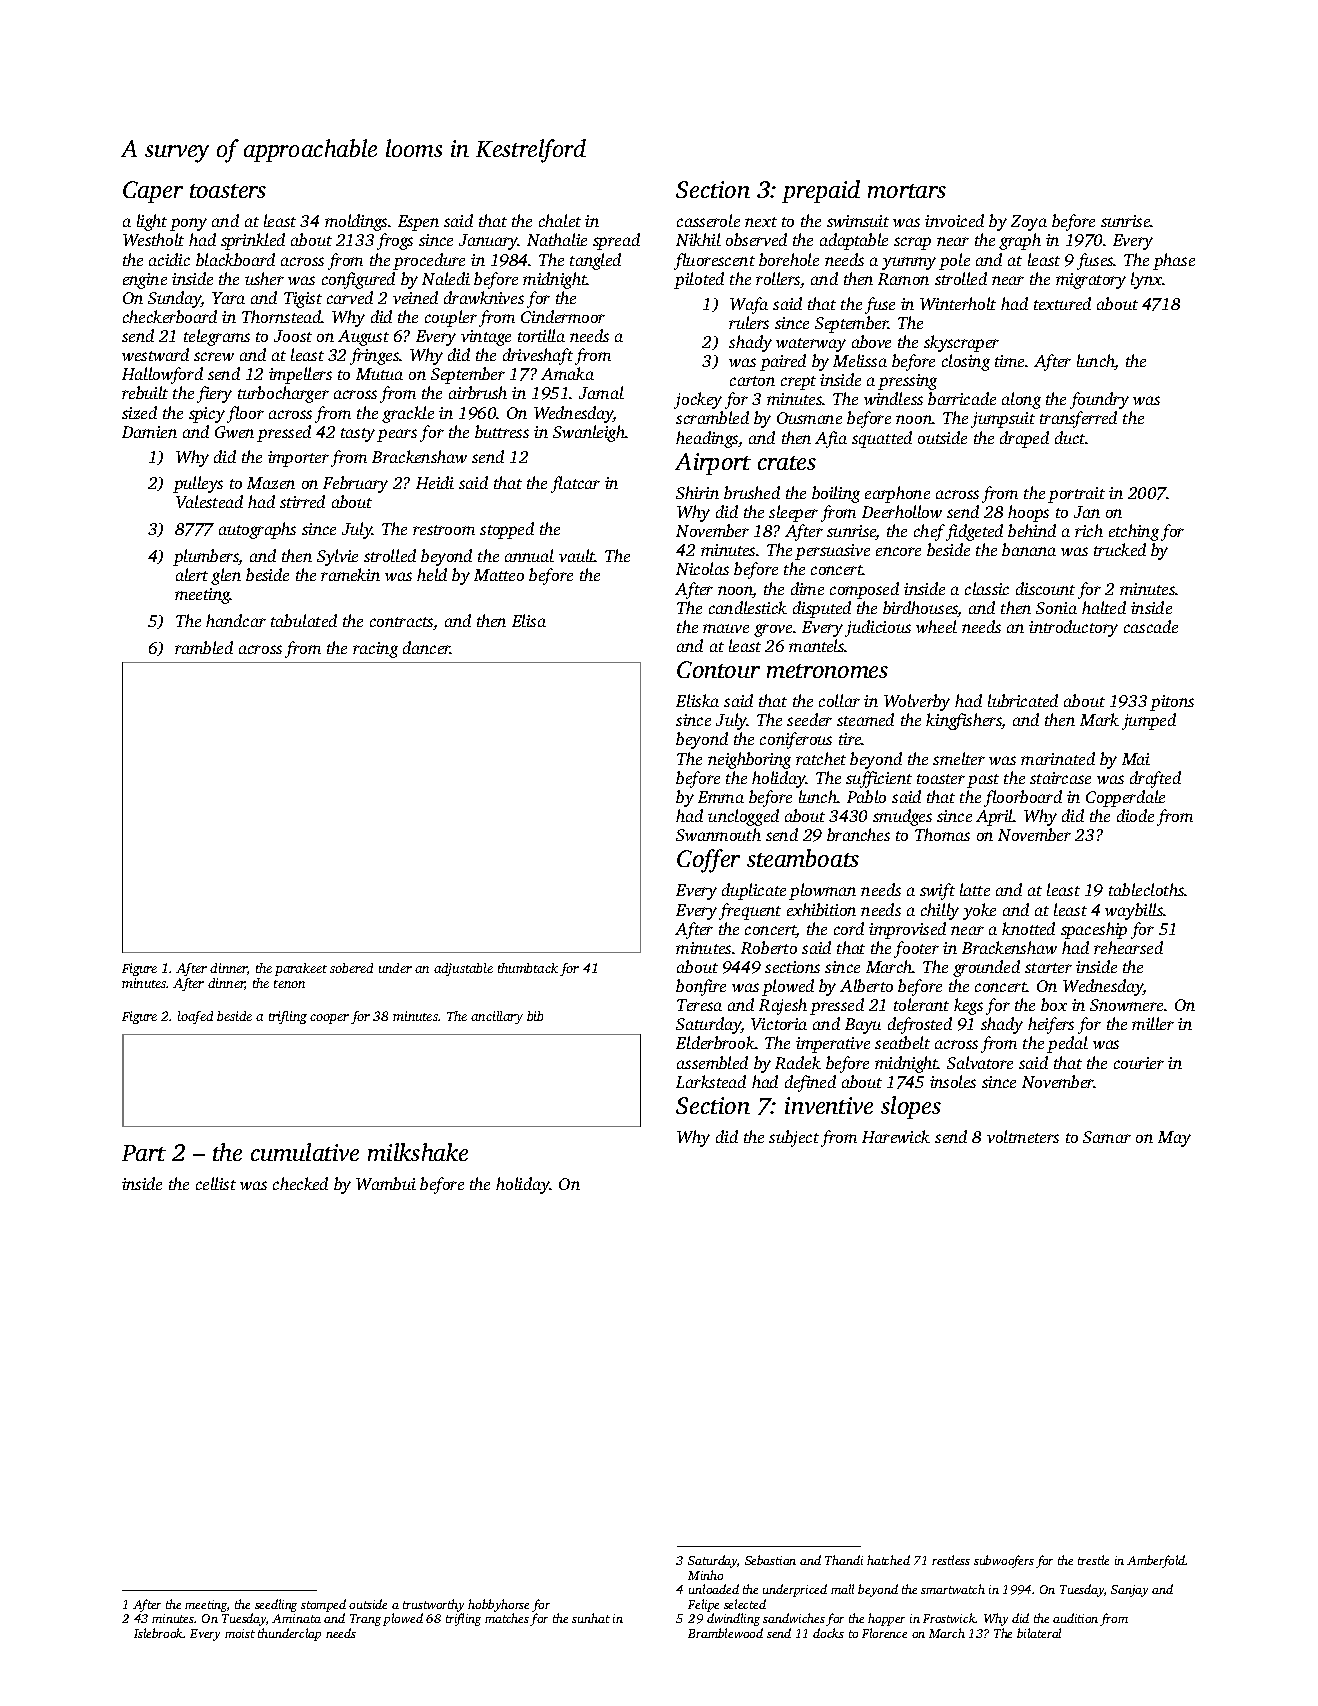 The width and height of the screenshot is (1318, 1706). What do you see at coordinates (145, 281) in the screenshot?
I see `engine` at bounding box center [145, 281].
